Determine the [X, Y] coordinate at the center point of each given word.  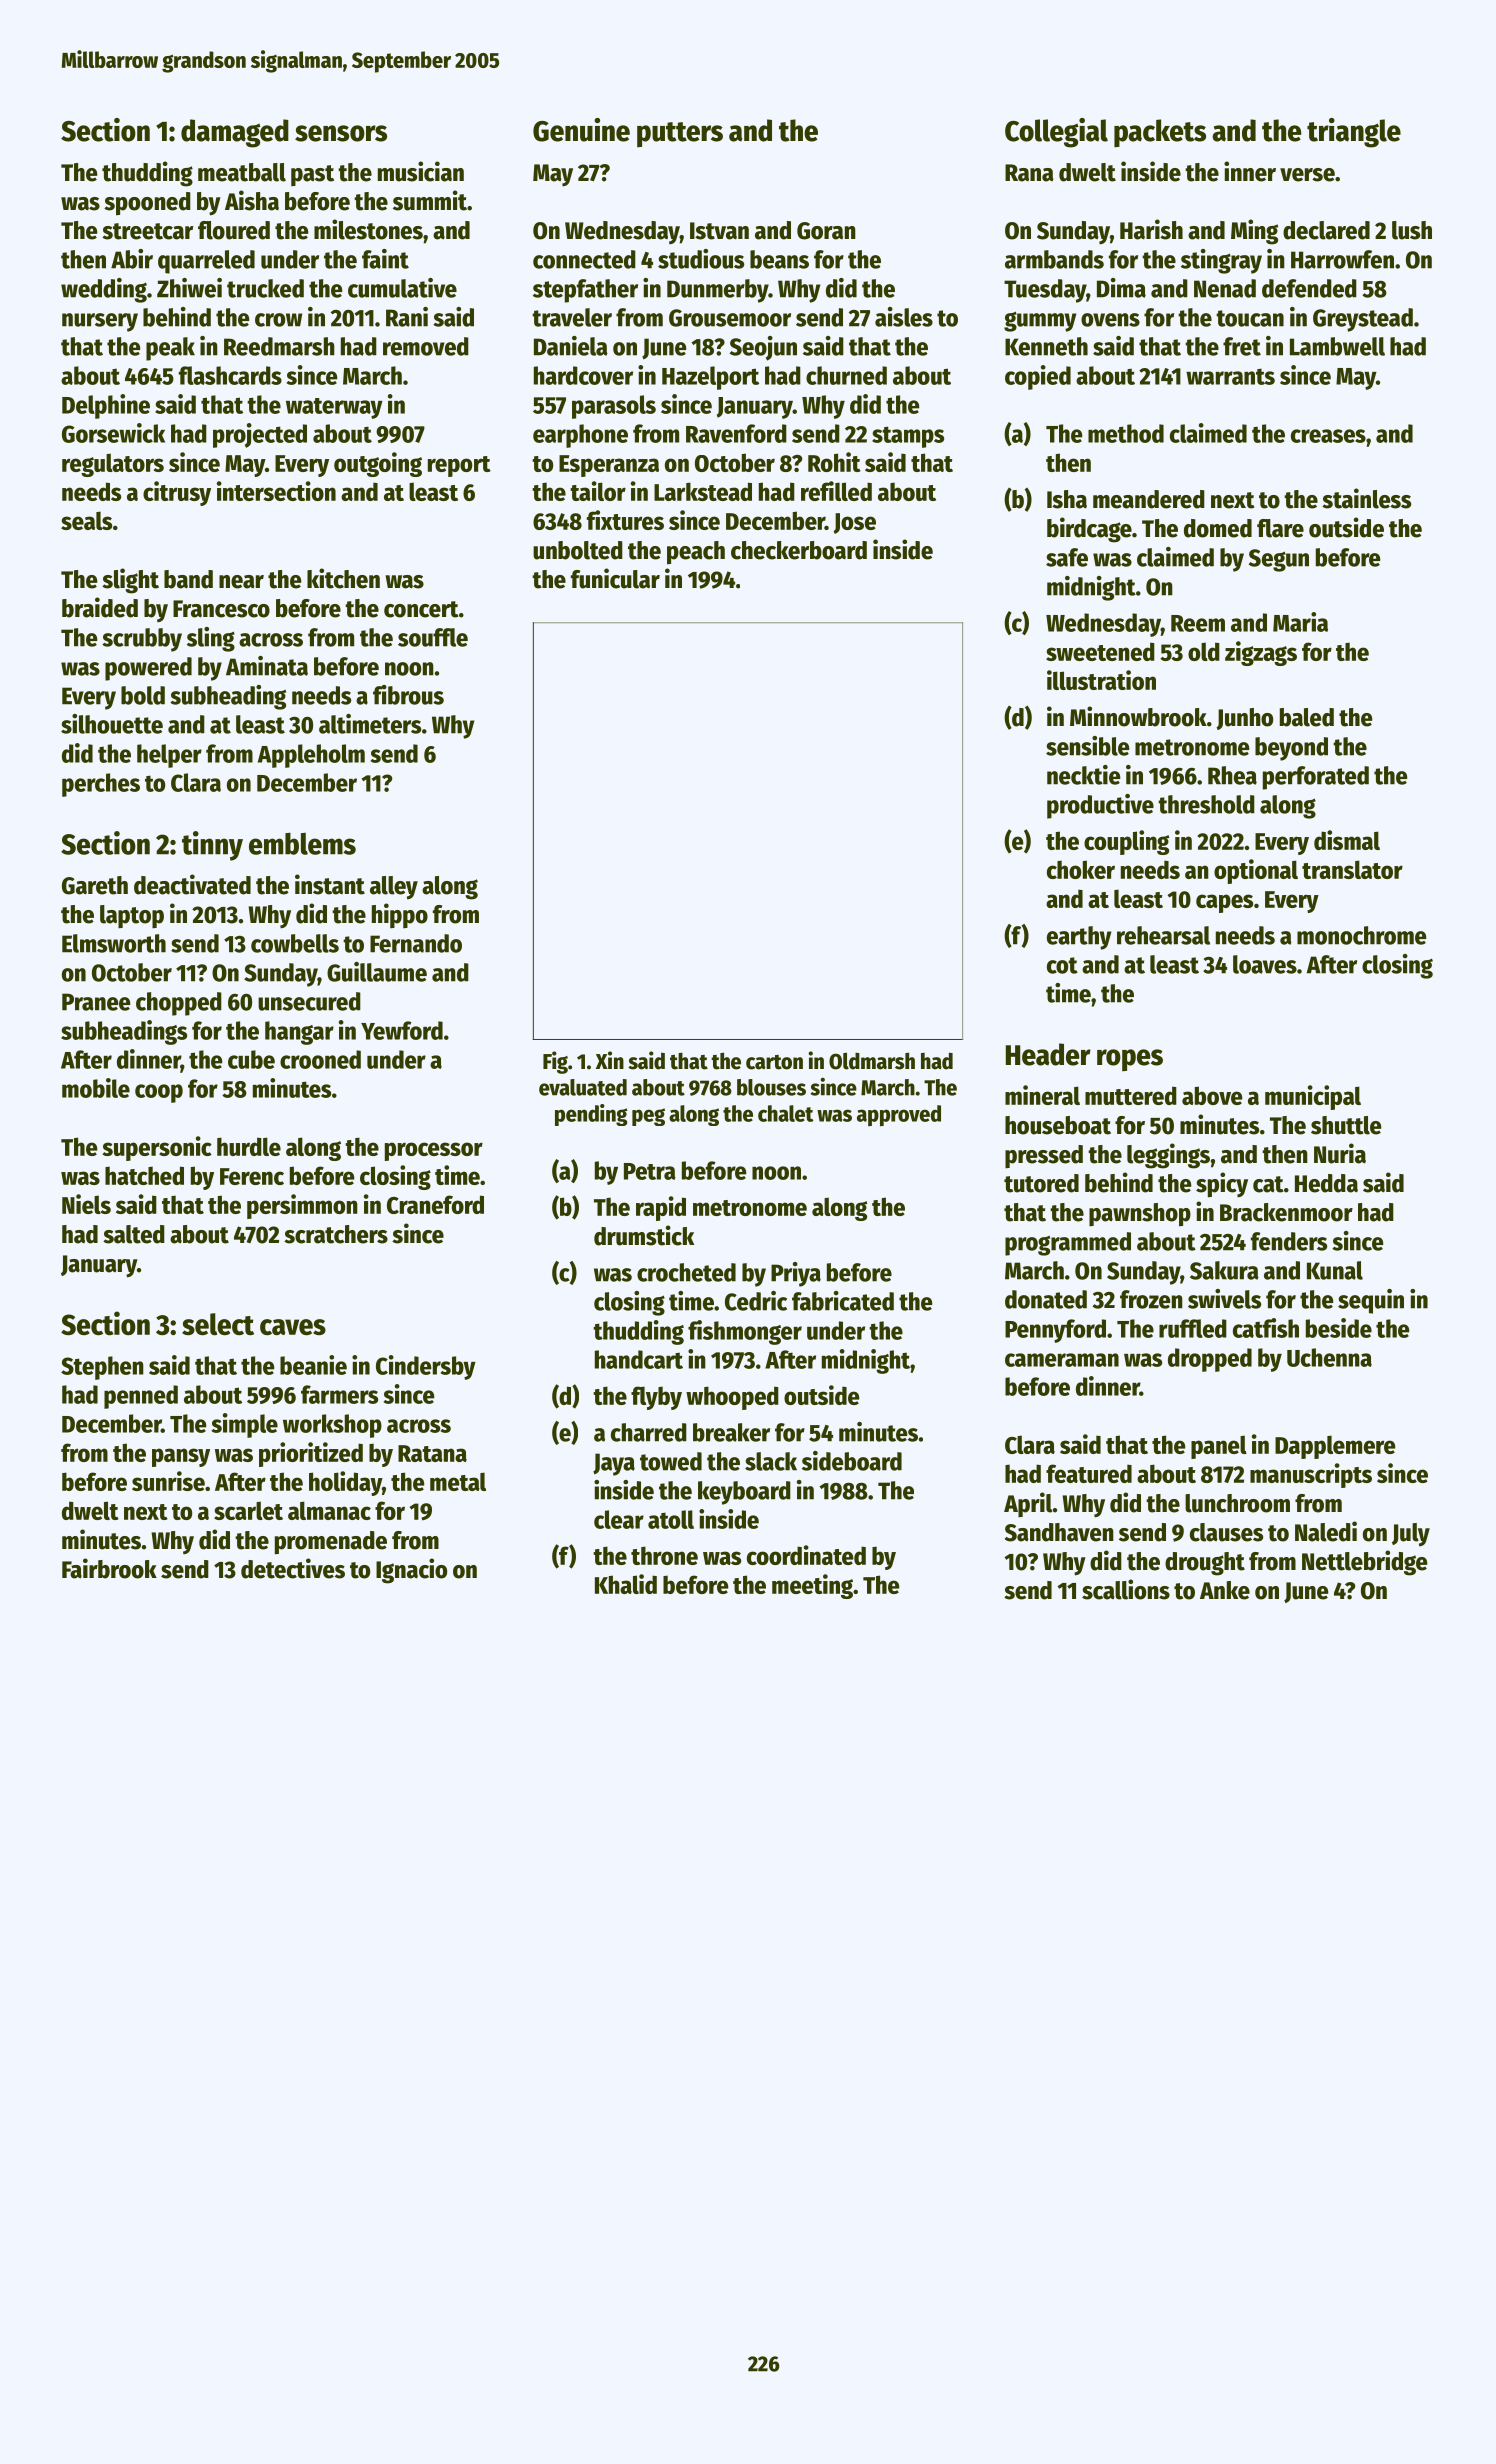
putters [680, 135]
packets [1160, 133]
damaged [235, 133]
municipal [1313, 1097]
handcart [639, 1359]
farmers [339, 1394]
